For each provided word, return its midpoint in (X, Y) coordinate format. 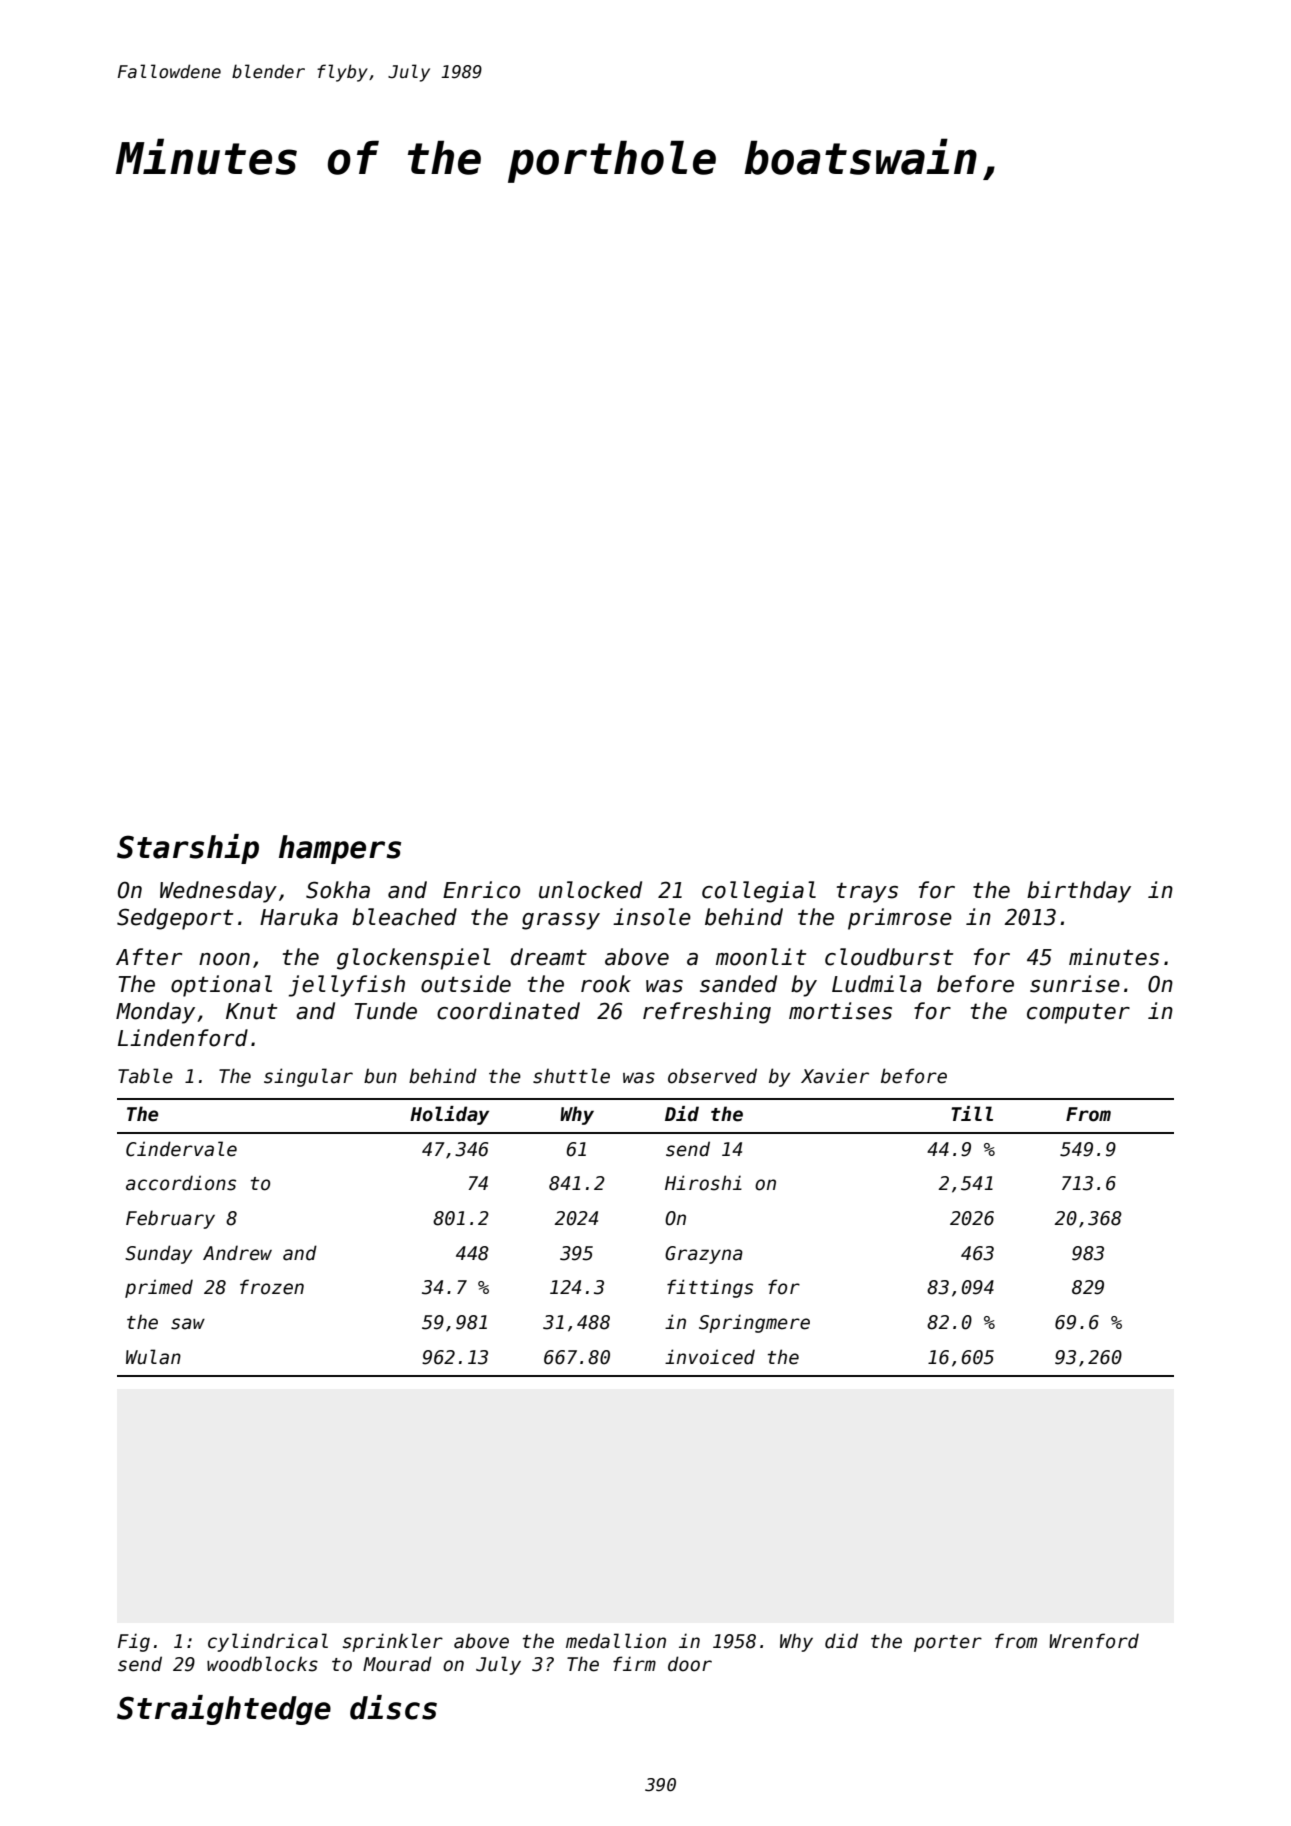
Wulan (153, 1357)
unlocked (590, 890)
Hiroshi (703, 1183)
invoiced (710, 1357)
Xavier (835, 1076)
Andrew (237, 1253)
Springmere (754, 1323)
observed (712, 1076)
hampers (340, 849)
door (690, 1664)
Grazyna (704, 1255)
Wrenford (1094, 1641)
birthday (1079, 892)
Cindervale (181, 1149)
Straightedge (224, 1710)
